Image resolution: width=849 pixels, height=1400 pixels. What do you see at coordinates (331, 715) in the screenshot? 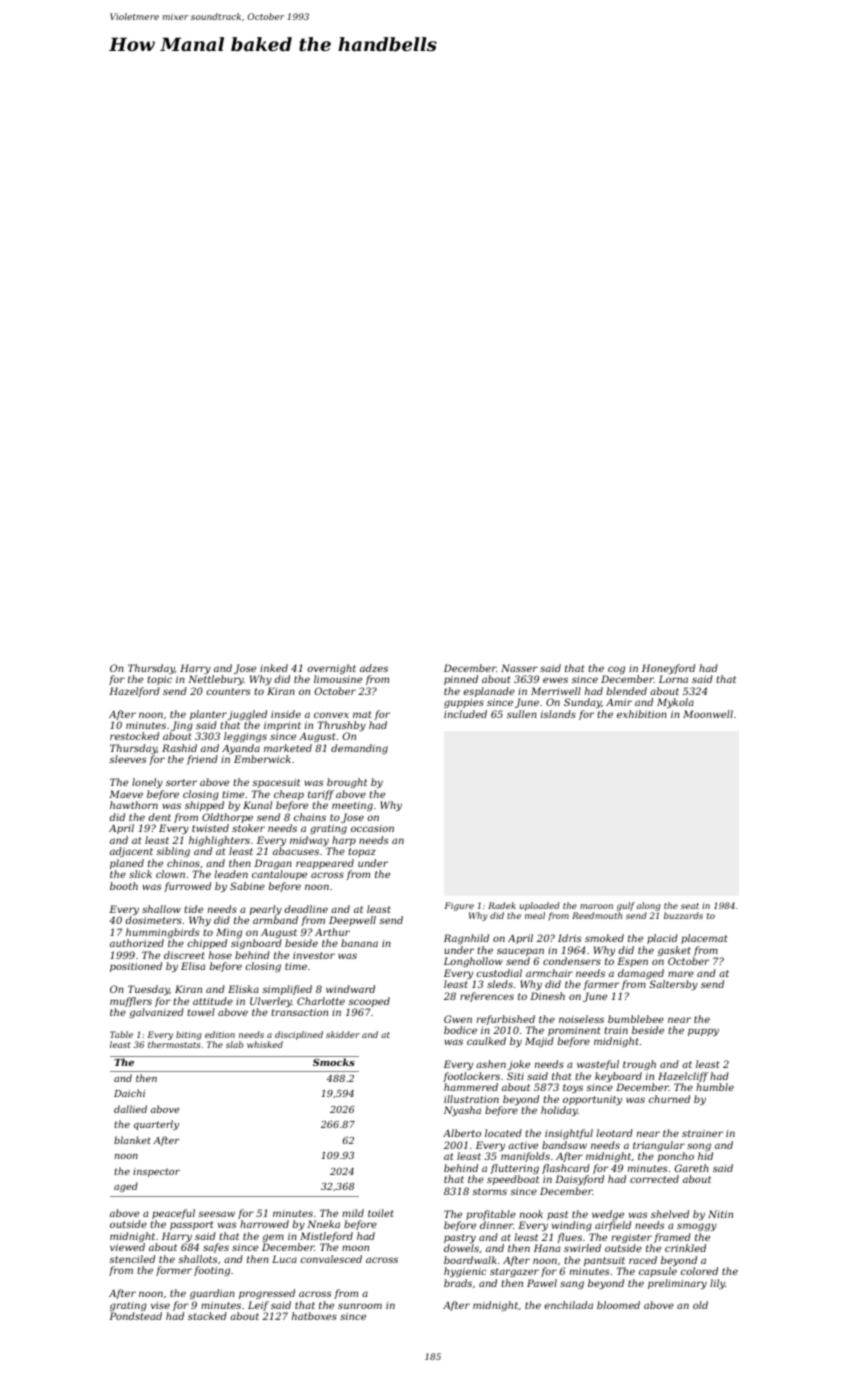
I see `convex` at bounding box center [331, 715].
